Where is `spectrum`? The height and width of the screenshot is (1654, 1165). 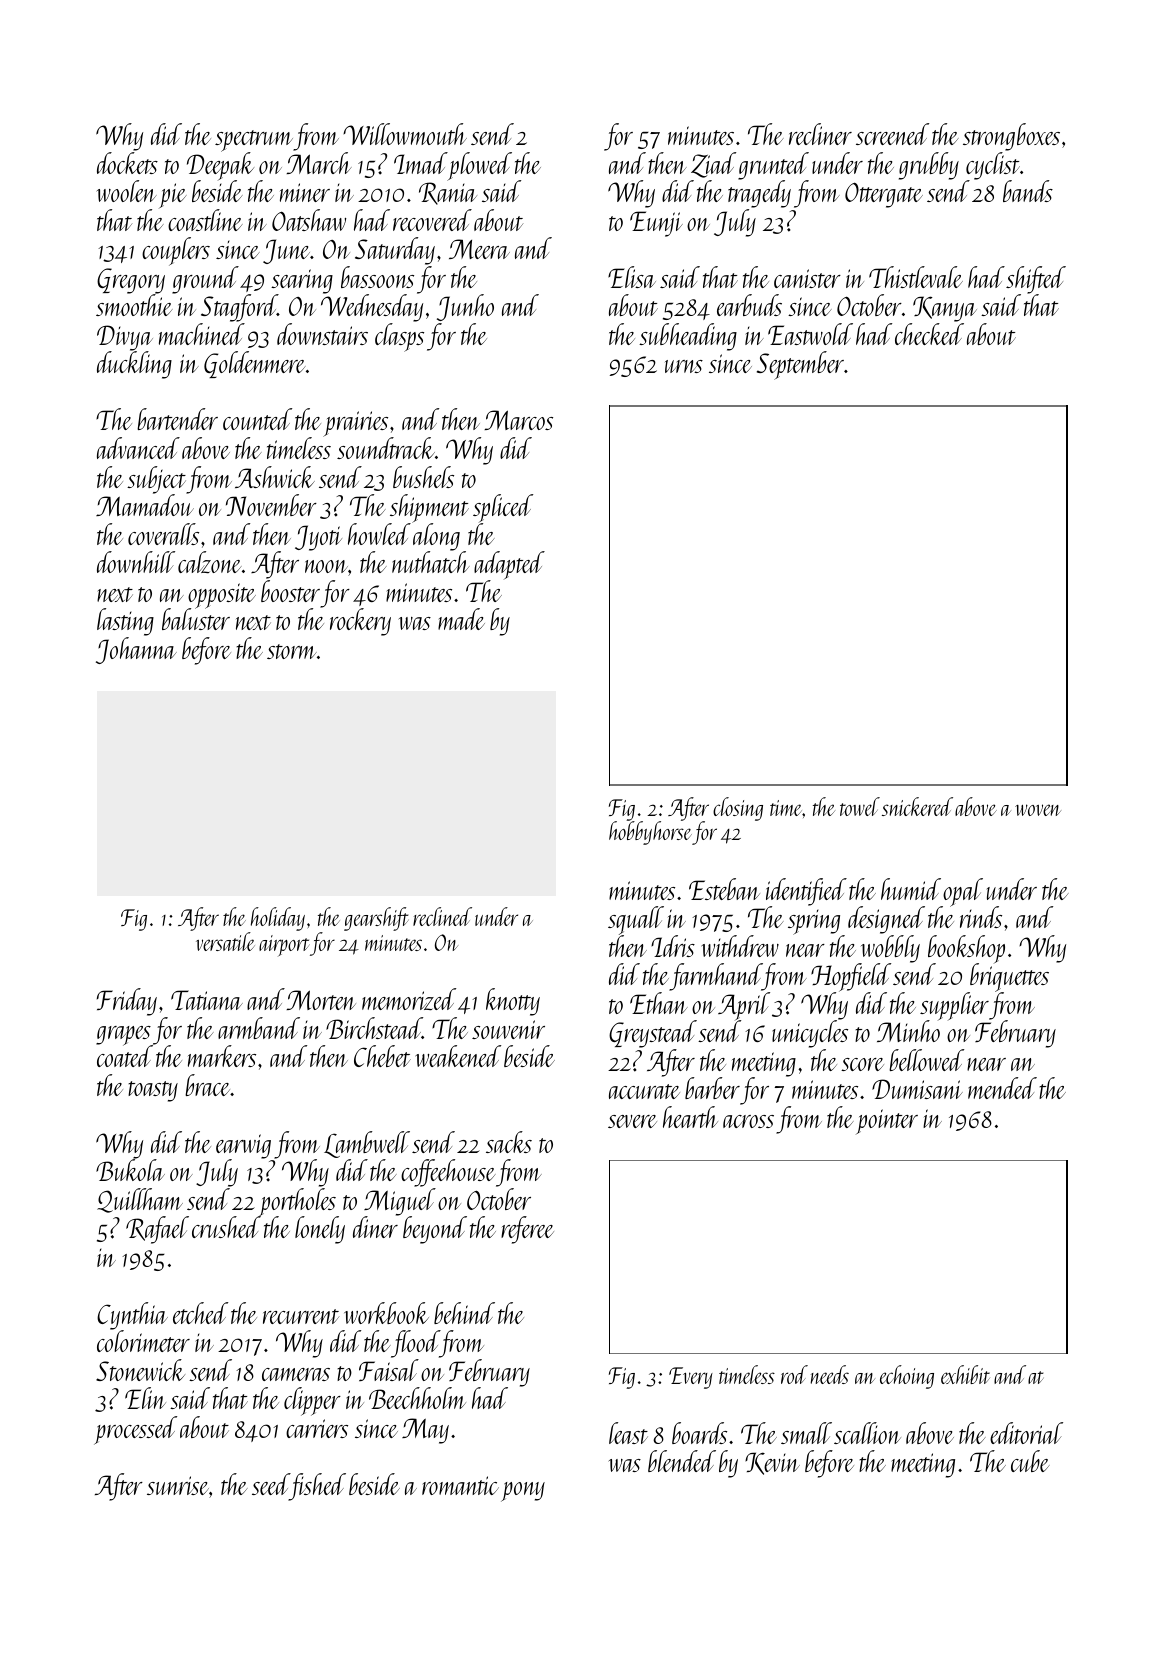
spectrum is located at coordinates (254, 141).
